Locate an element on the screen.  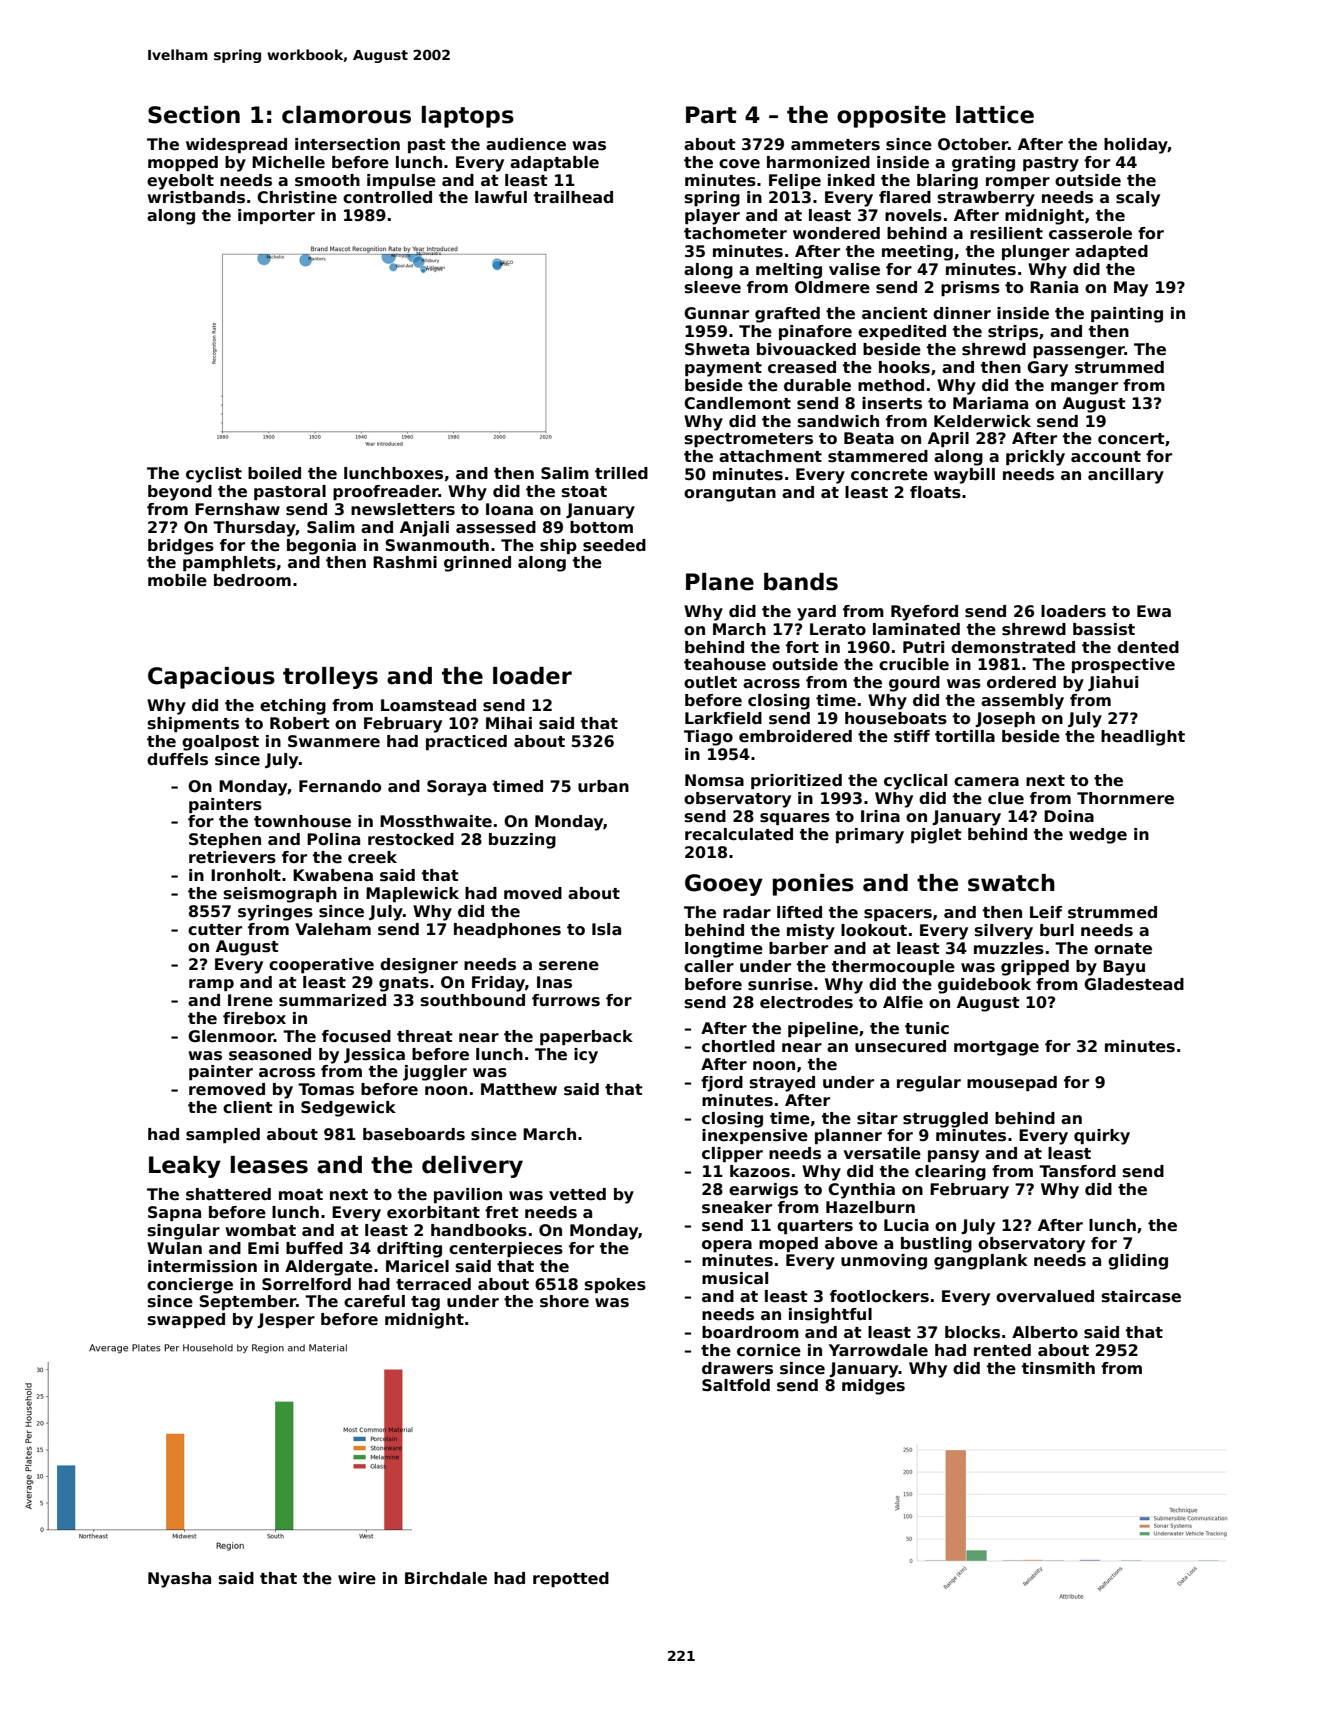
Nyasha is located at coordinates (179, 1580).
